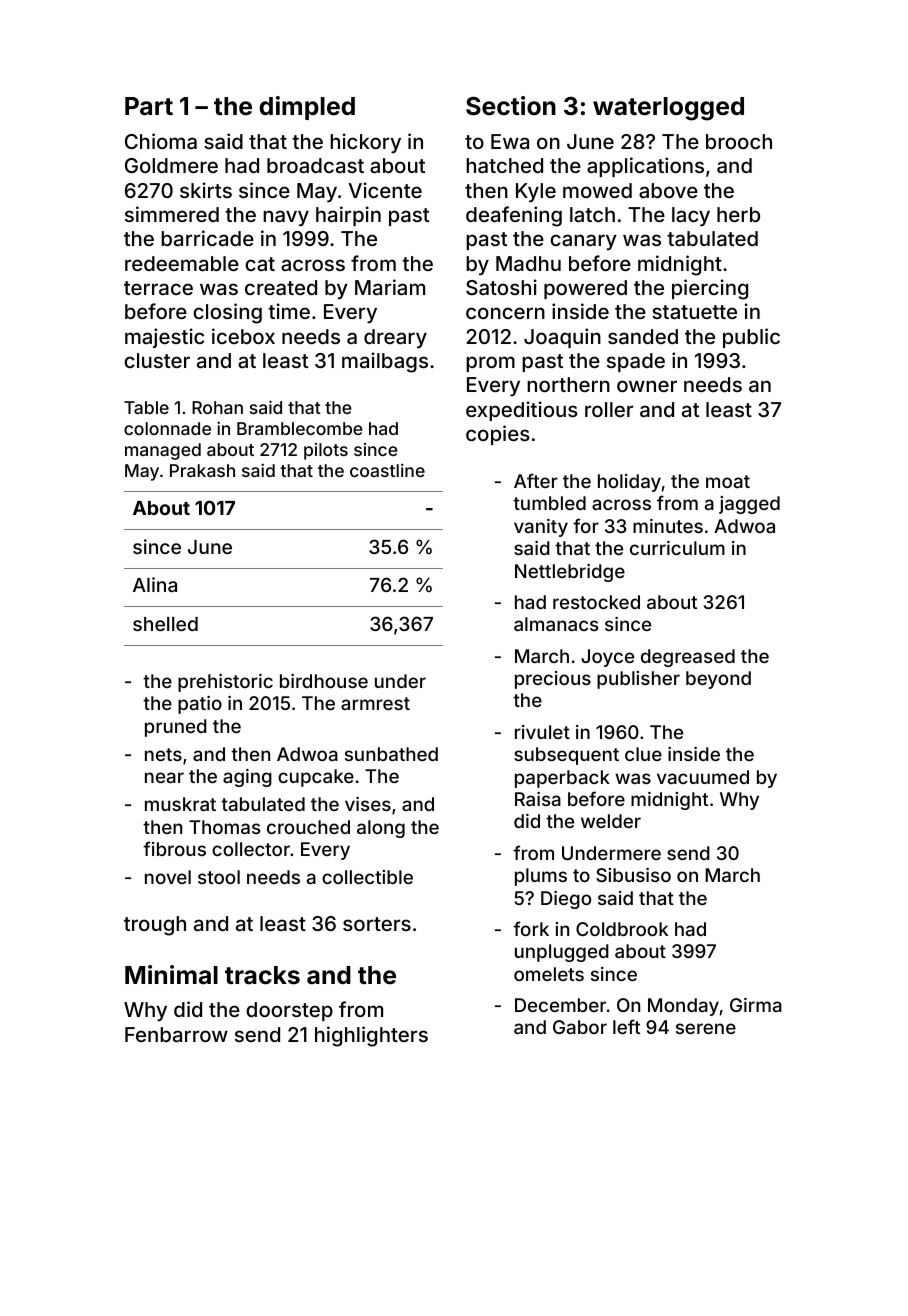  Describe the element at coordinates (710, 289) in the screenshot. I see `piercing` at that location.
